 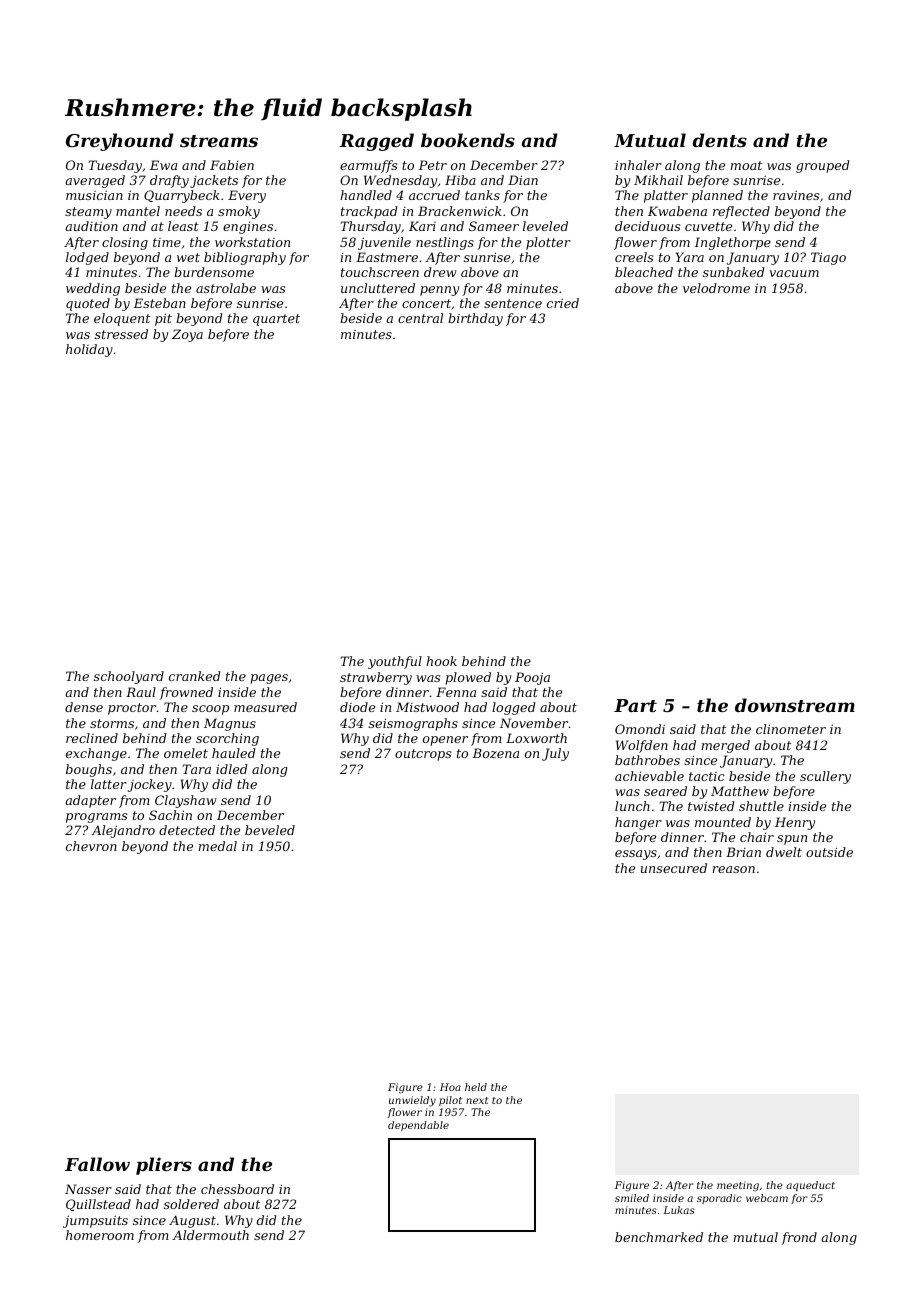 I want to click on unwieldy, so click(x=412, y=1101).
